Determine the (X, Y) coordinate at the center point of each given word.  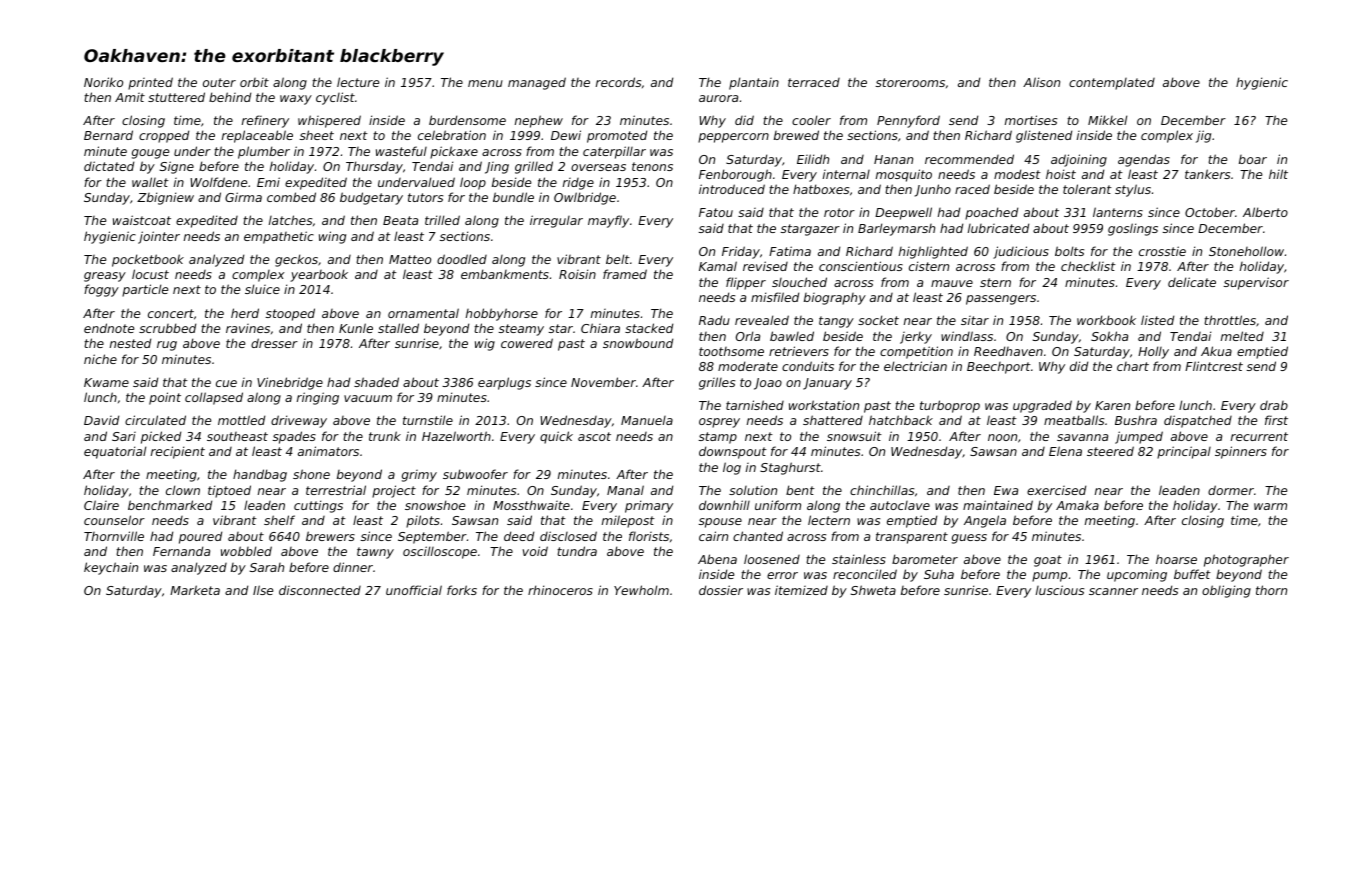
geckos (296, 260)
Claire (101, 505)
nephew (539, 121)
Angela (985, 521)
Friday (741, 252)
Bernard (108, 135)
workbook (1106, 320)
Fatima (790, 251)
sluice (262, 289)
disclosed (568, 536)
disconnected (320, 590)
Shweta (873, 590)
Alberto (1265, 212)
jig (1203, 136)
